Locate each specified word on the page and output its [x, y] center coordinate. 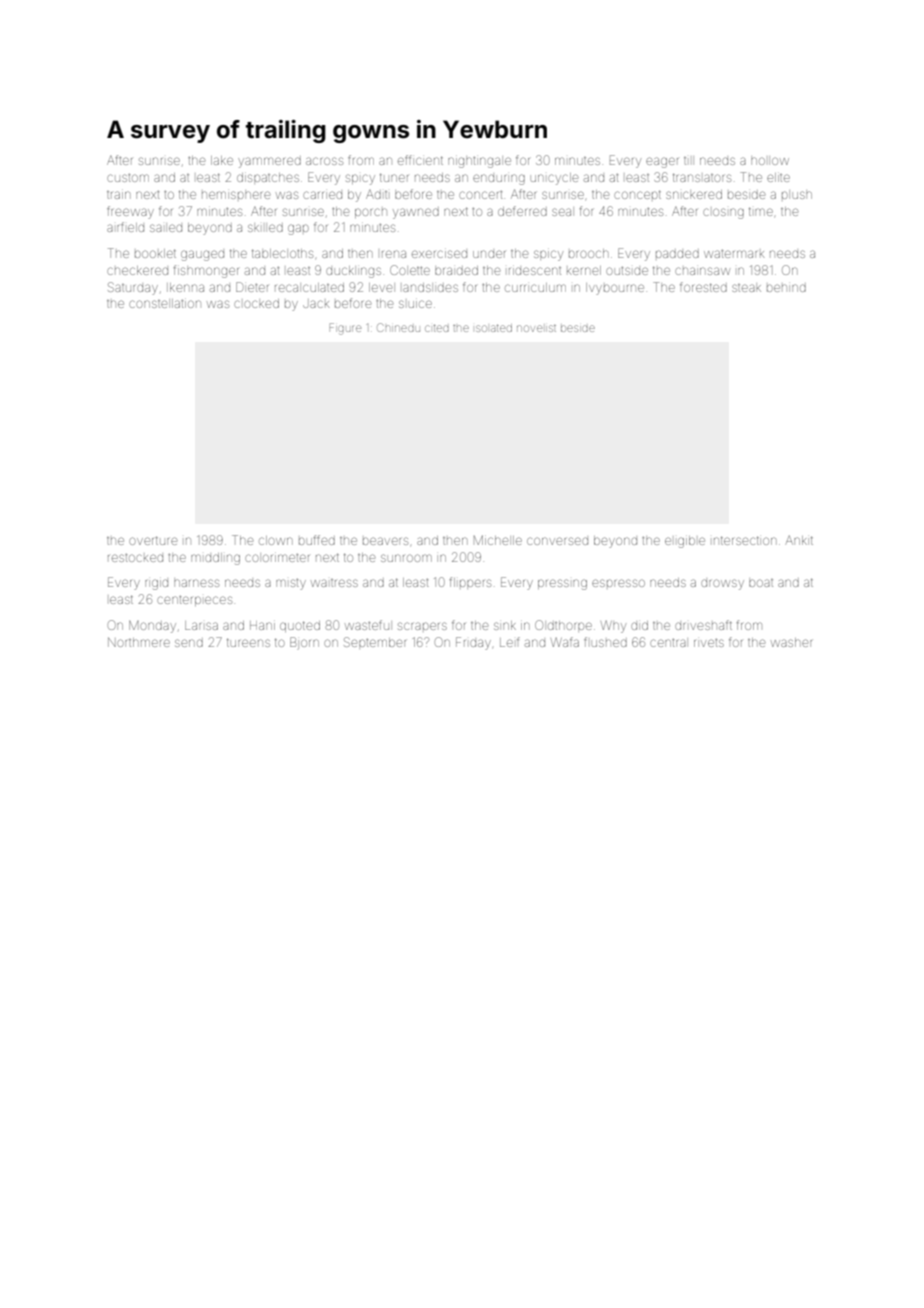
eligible [685, 542]
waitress [334, 583]
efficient [420, 160]
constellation [165, 303]
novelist [536, 328]
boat [761, 583]
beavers [385, 541]
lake [222, 160]
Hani [262, 625]
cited [437, 328]
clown [275, 540]
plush [797, 195]
